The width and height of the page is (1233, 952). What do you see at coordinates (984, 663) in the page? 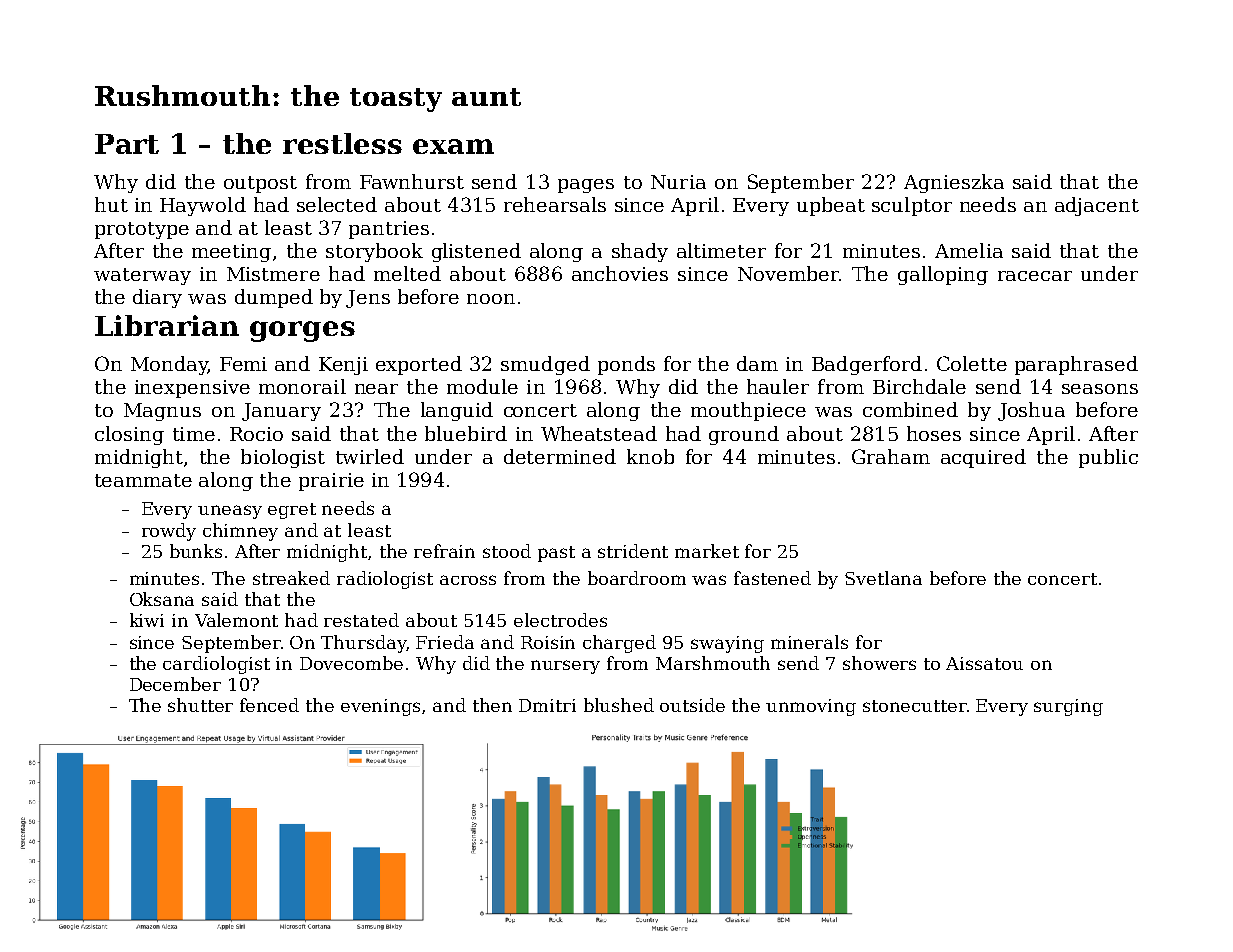
I see `Aissatou` at bounding box center [984, 663].
